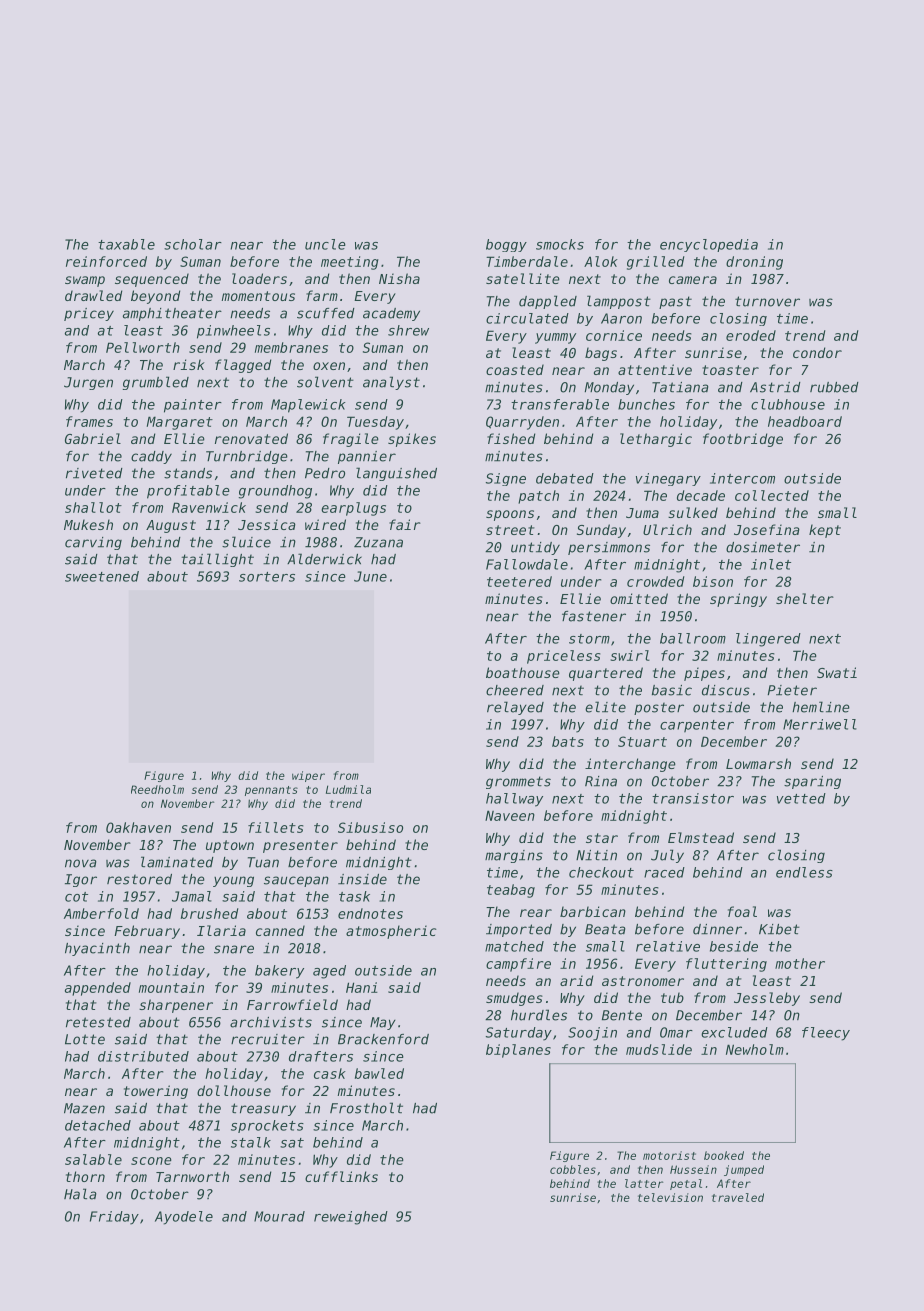 The height and width of the screenshot is (1311, 924). Describe the element at coordinates (330, 1073) in the screenshot. I see `cask` at that location.
